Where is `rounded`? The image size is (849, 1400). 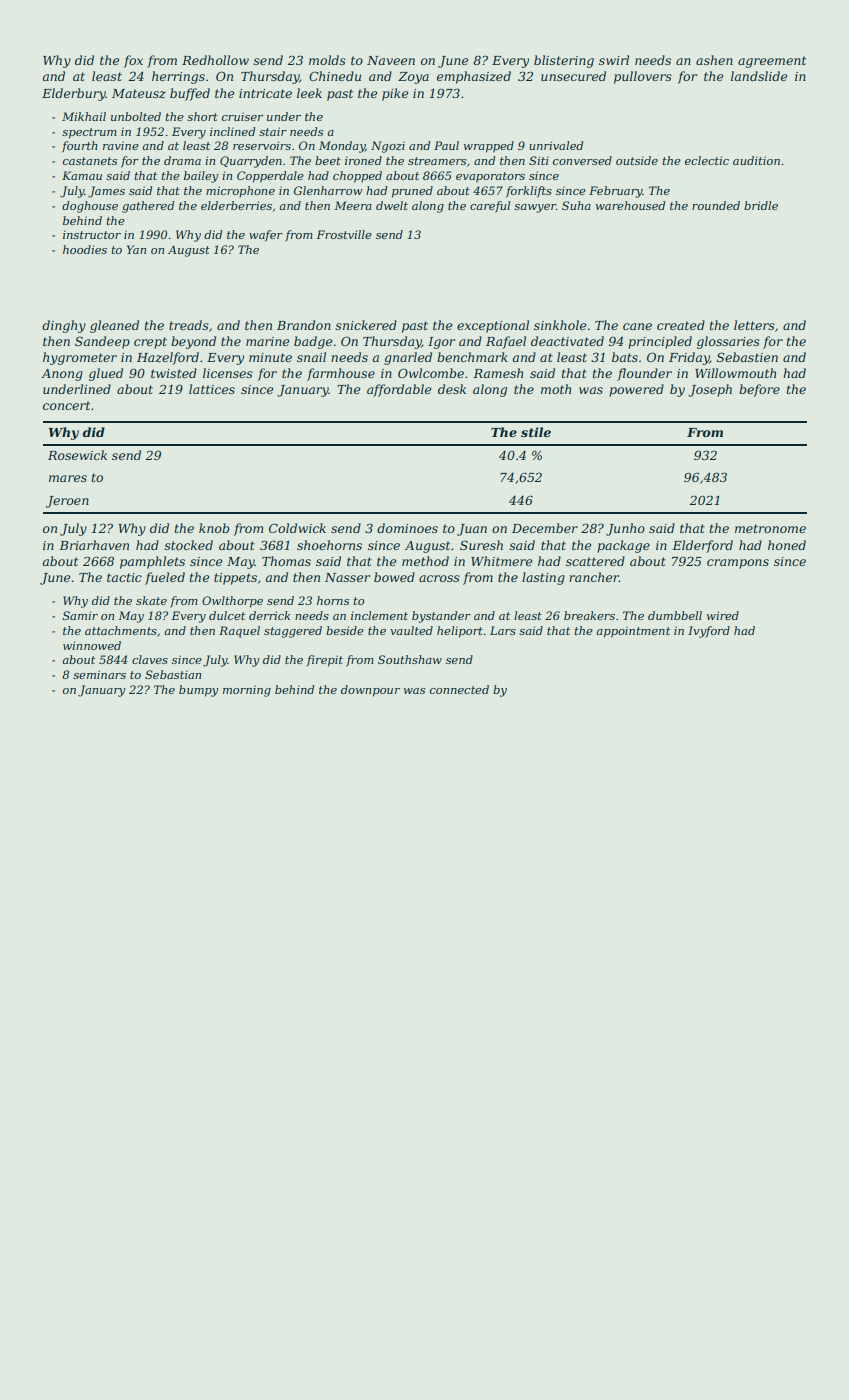 rounded is located at coordinates (716, 205).
